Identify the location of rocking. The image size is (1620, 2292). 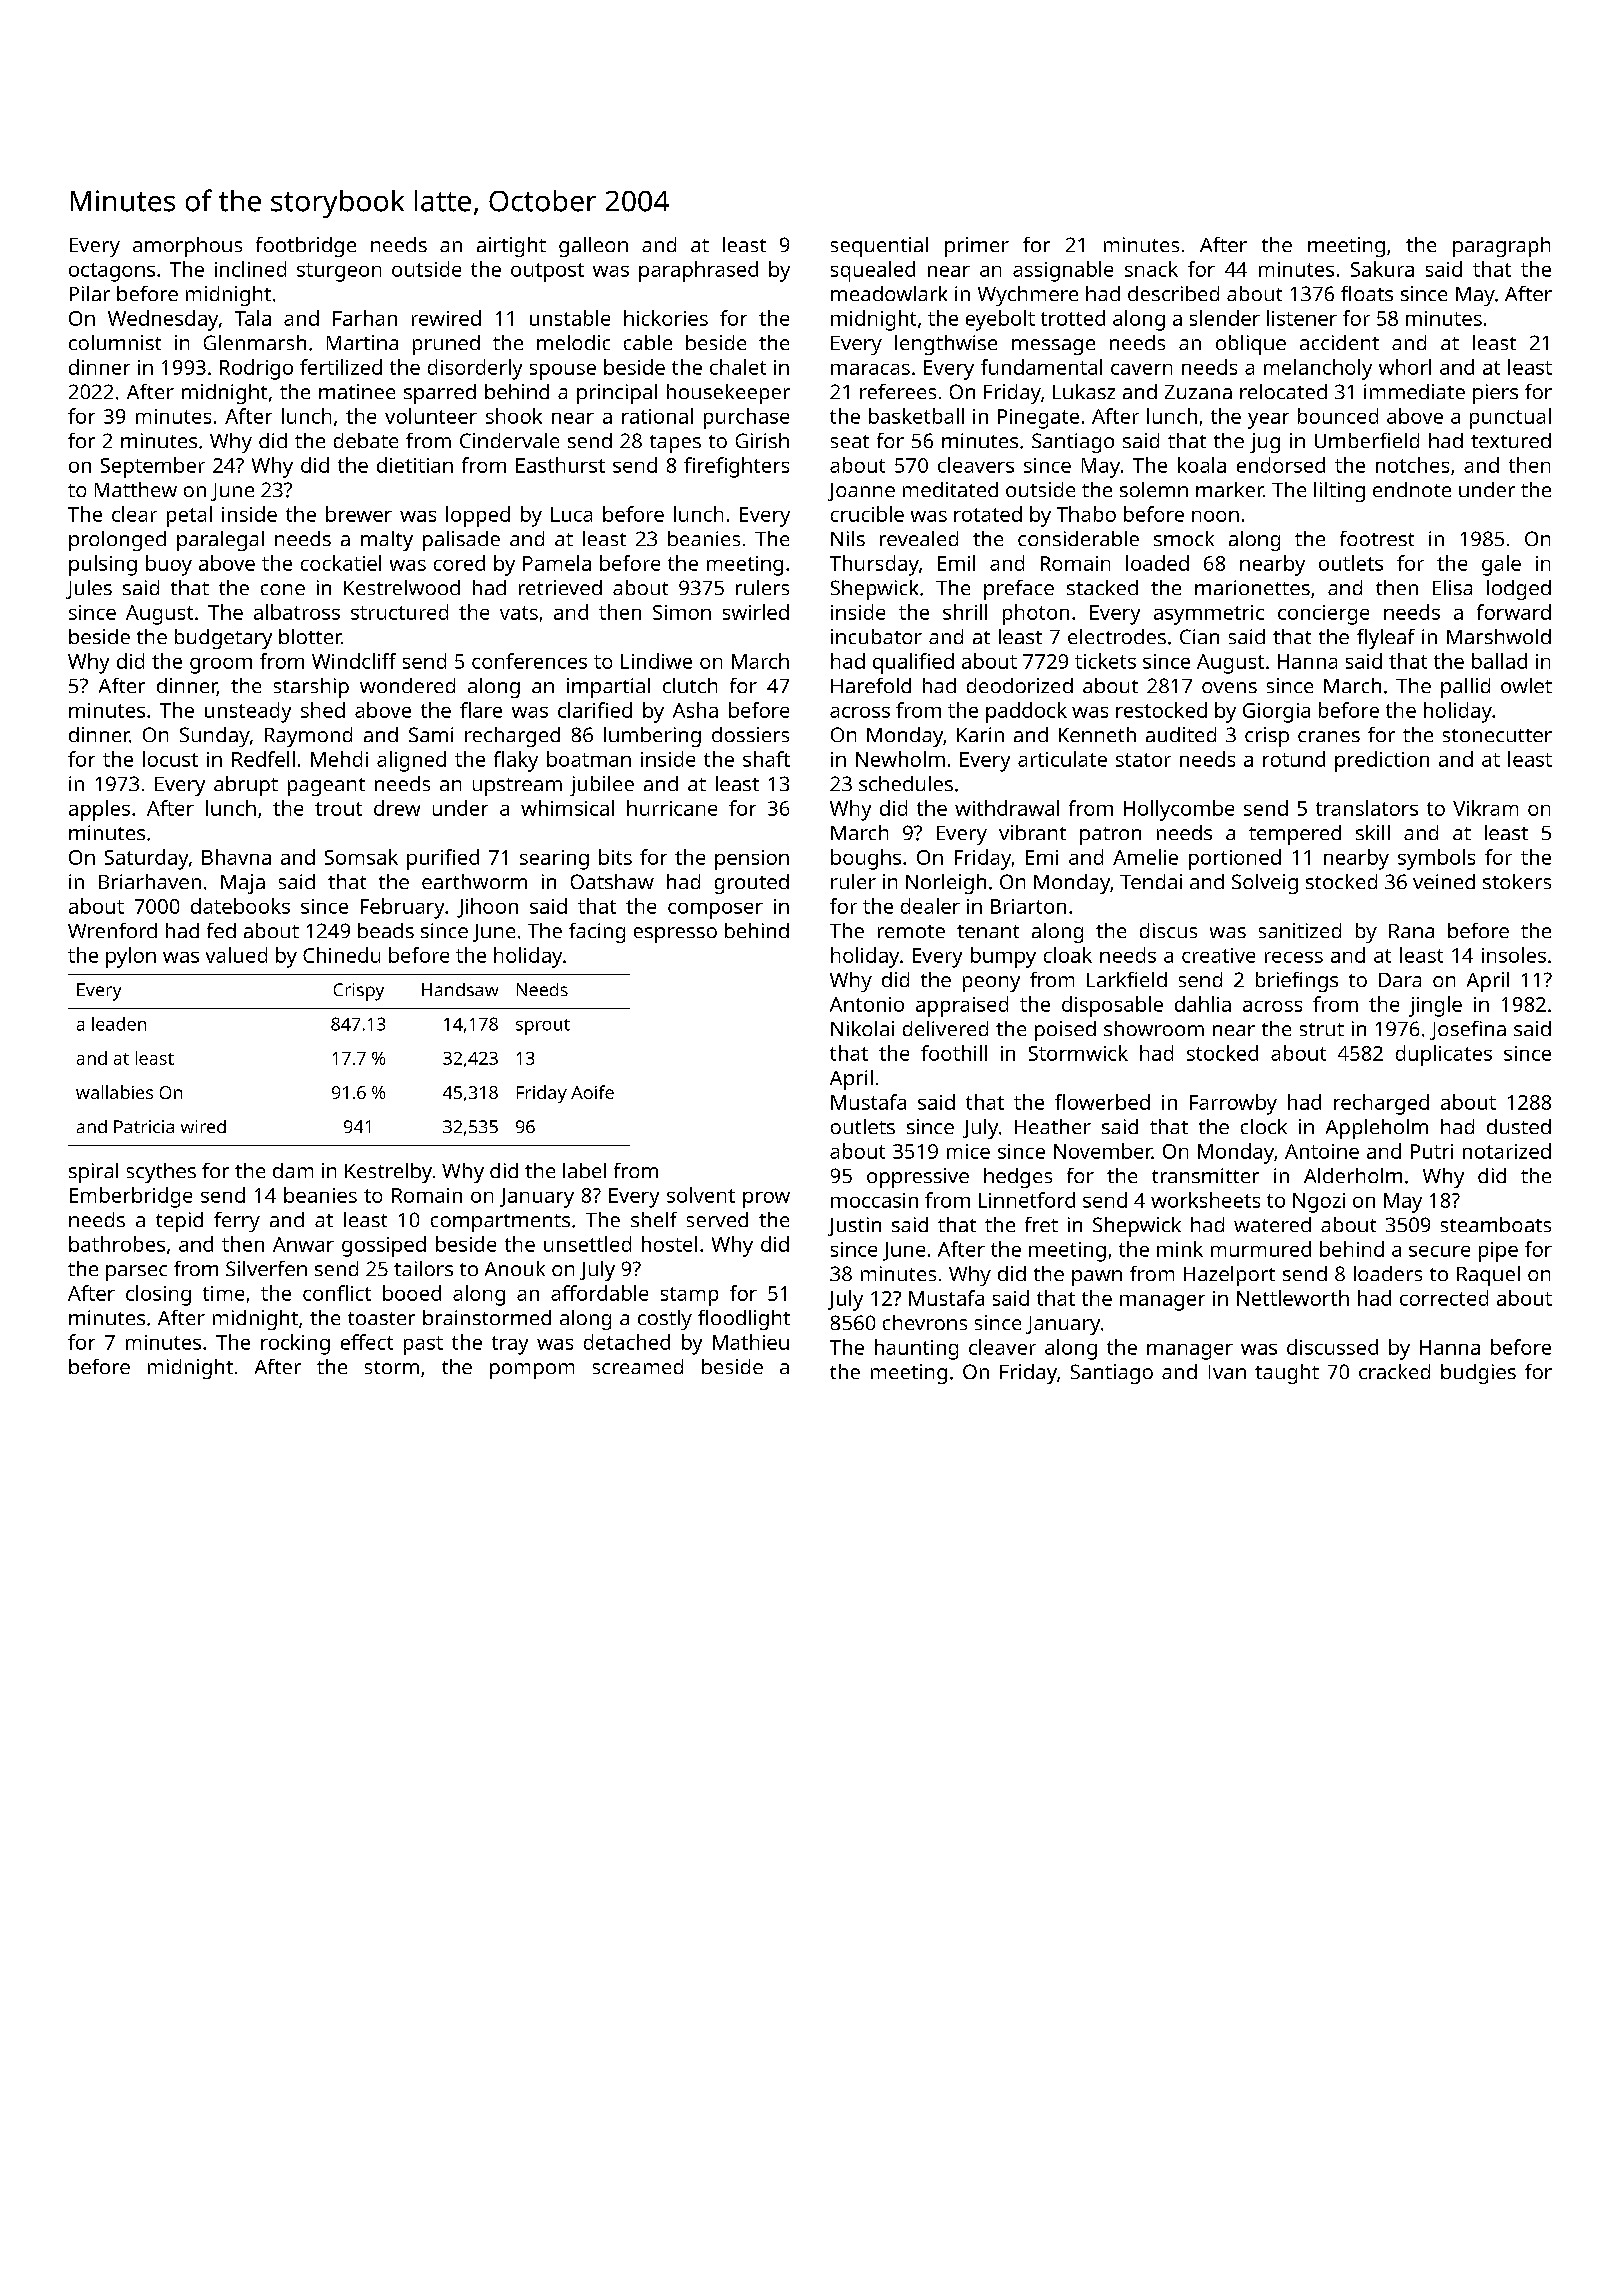
(295, 1344).
